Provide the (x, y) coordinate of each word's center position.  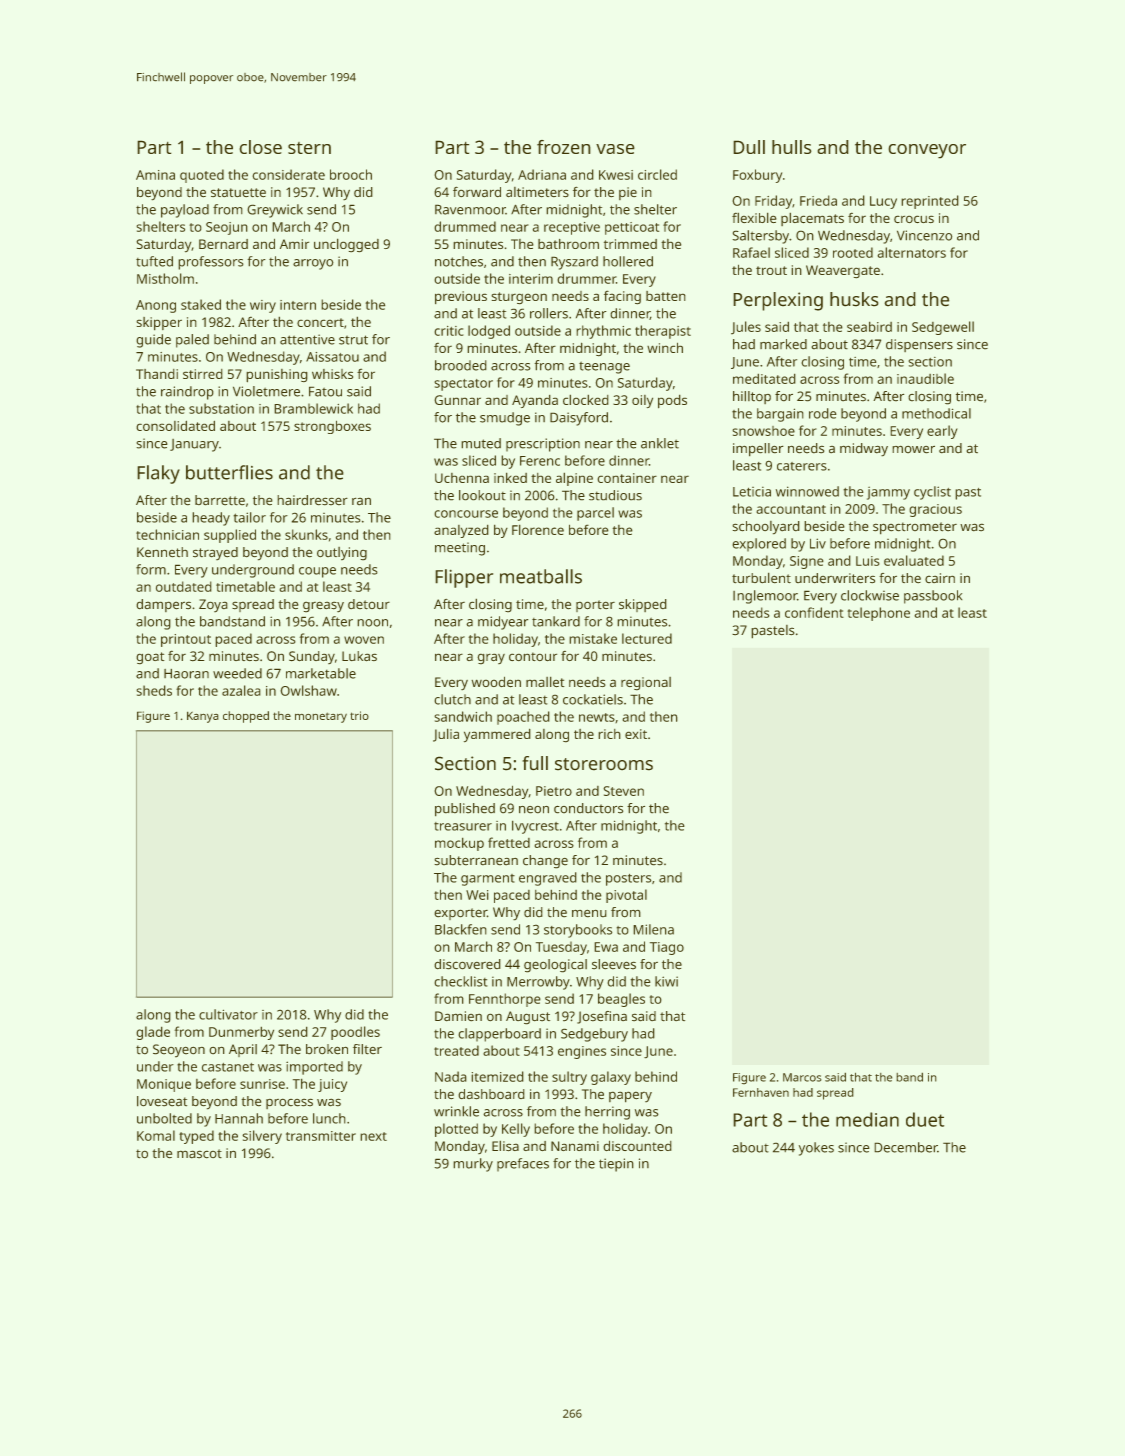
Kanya (202, 717)
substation (221, 408)
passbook (933, 597)
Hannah (239, 1118)
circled (657, 174)
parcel (595, 514)
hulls (791, 147)
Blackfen (460, 929)
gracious (936, 510)
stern (309, 148)
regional (646, 683)
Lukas (359, 656)
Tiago (667, 948)
